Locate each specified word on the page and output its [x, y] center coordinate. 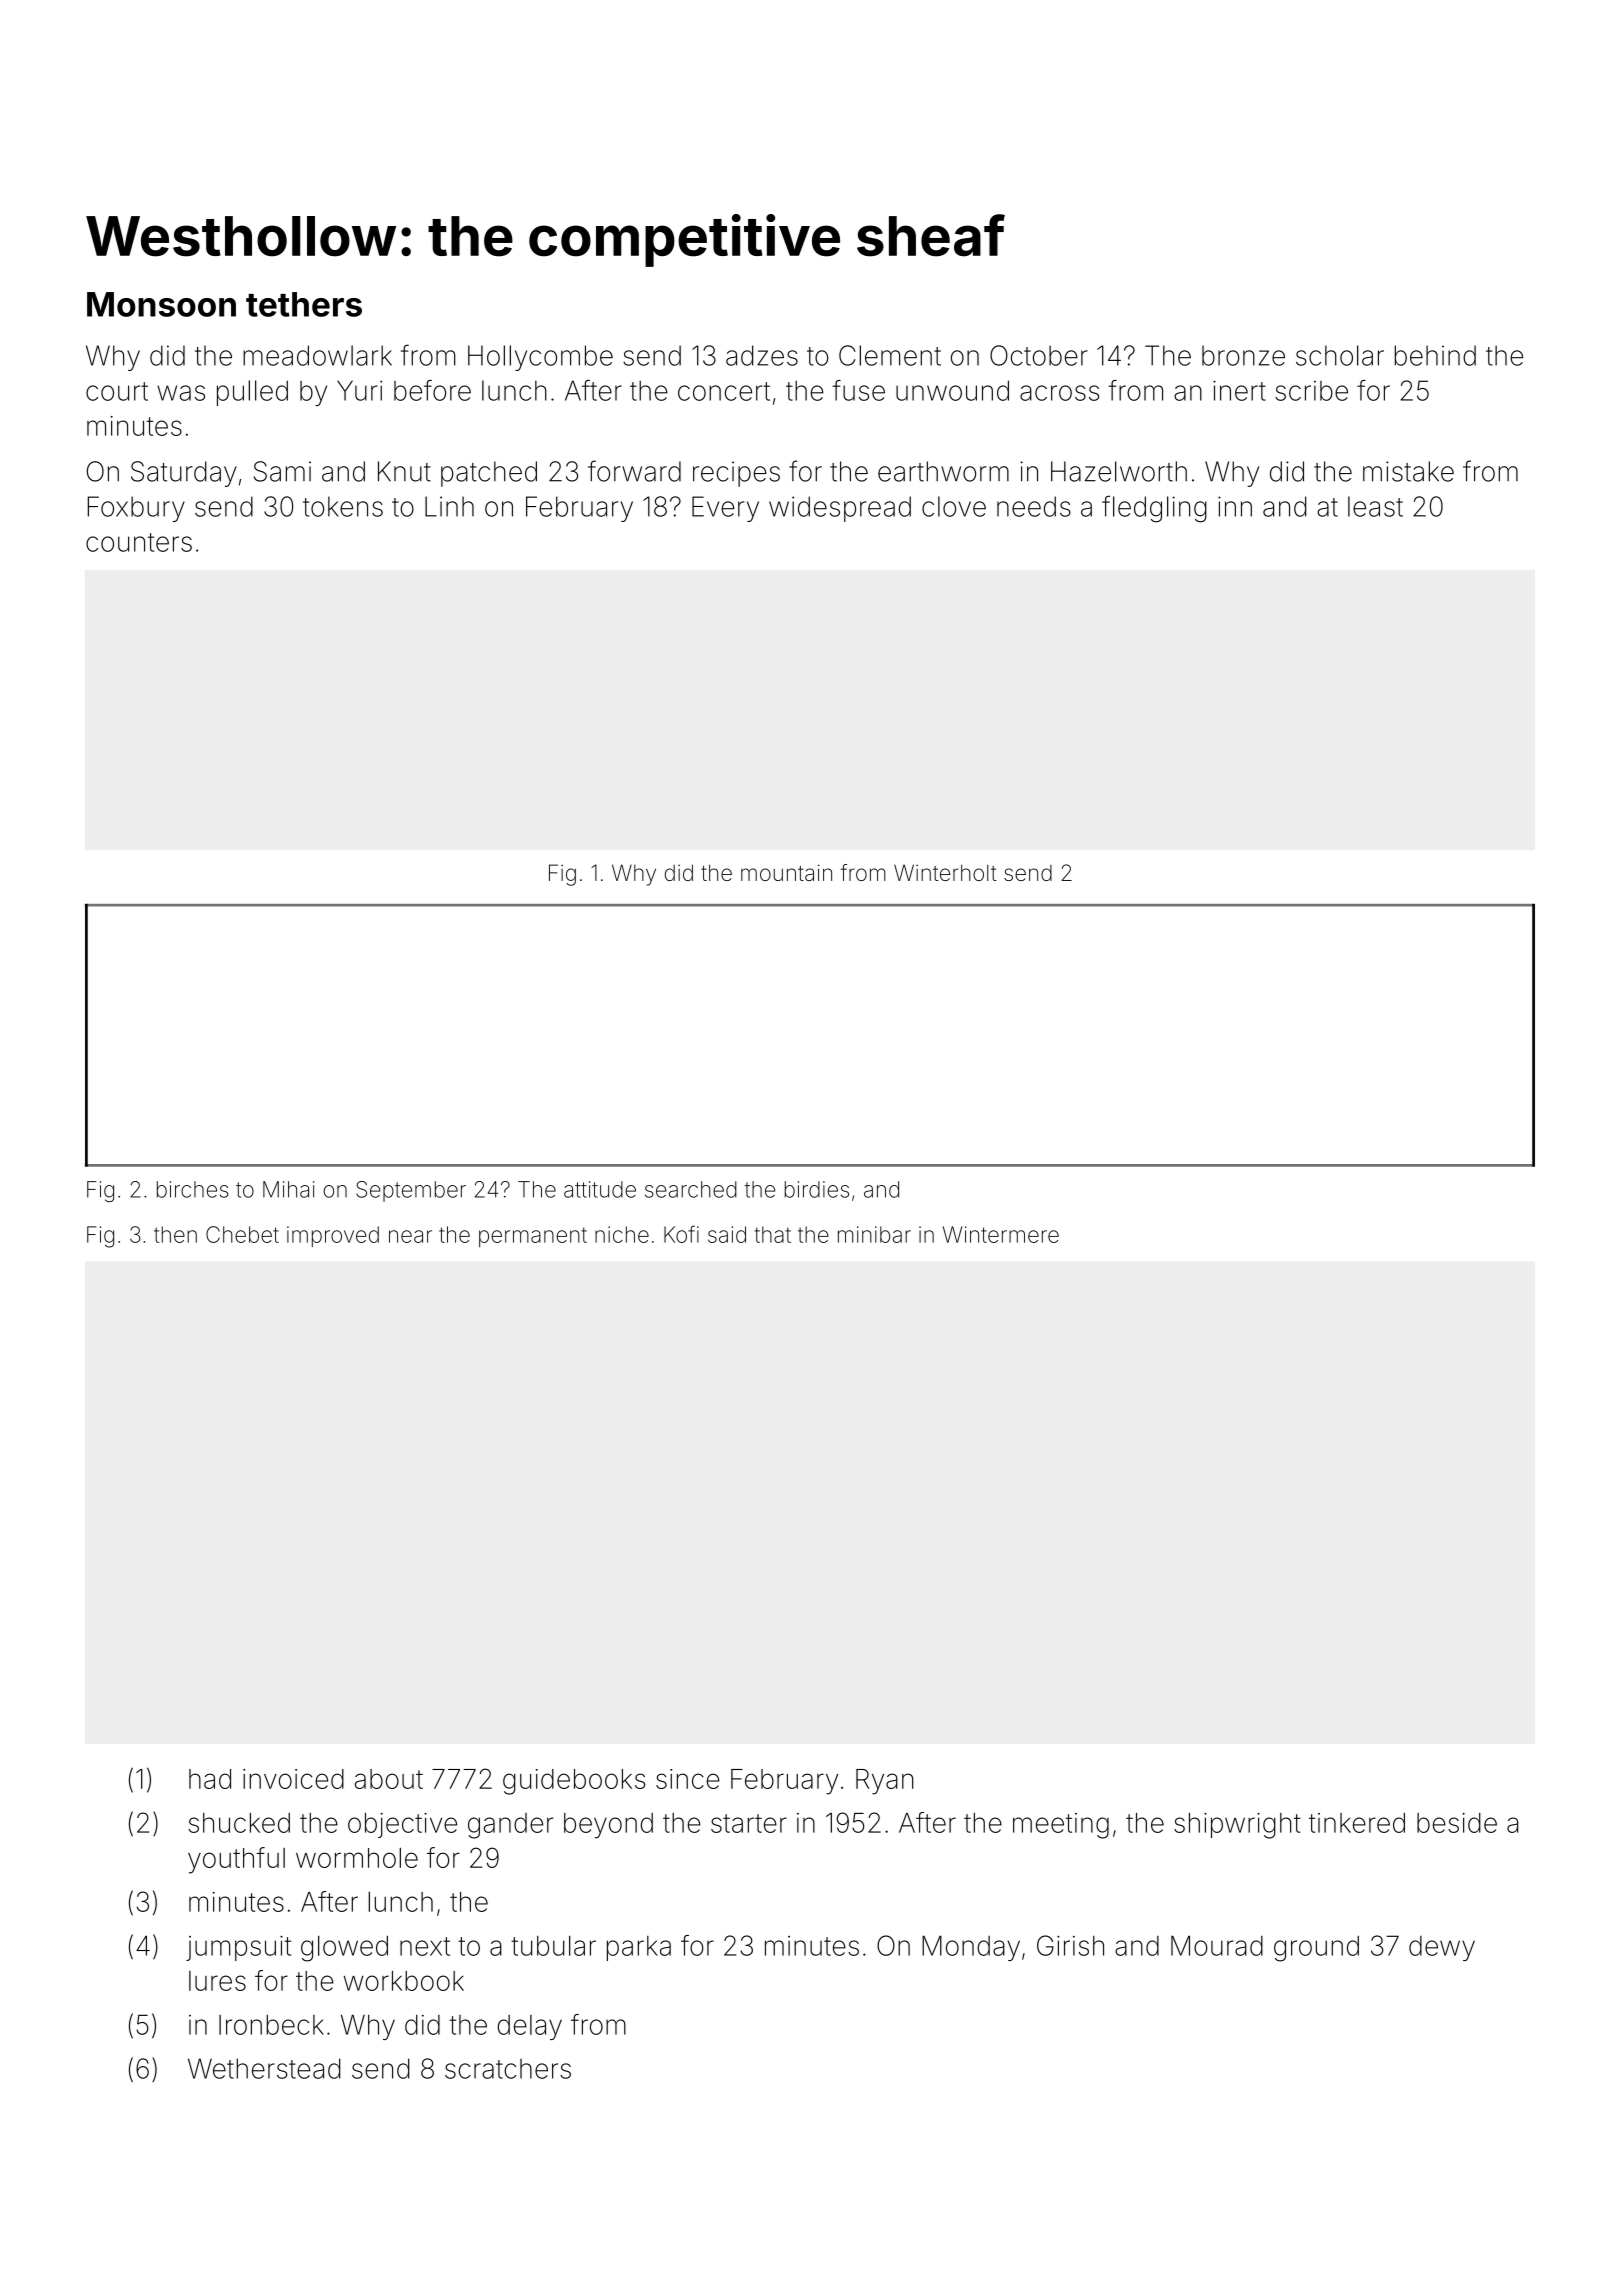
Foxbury [136, 509]
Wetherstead [264, 2068]
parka [639, 1948]
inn [1235, 506]
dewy [1442, 1948]
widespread [840, 509]
